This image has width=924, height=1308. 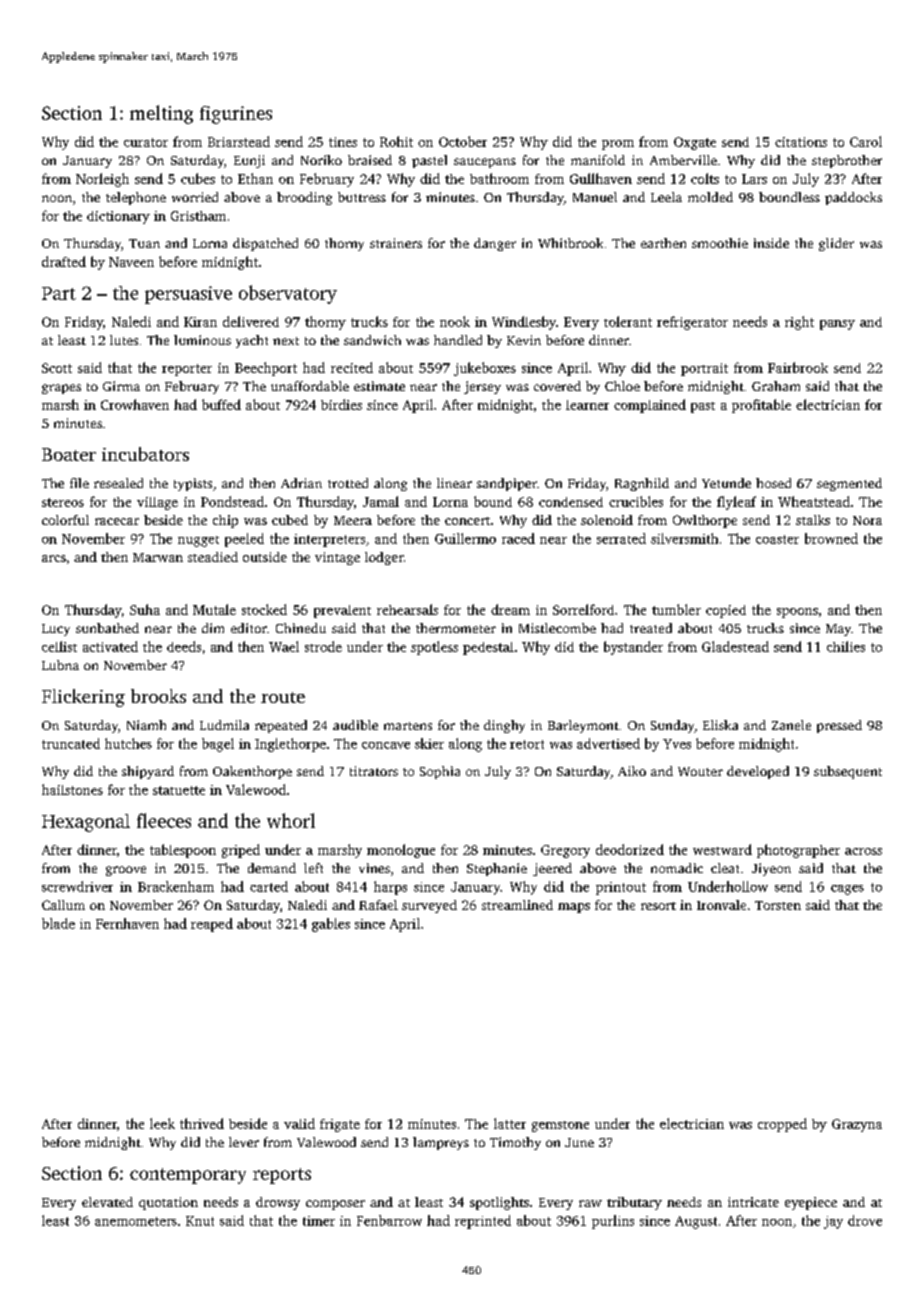 What do you see at coordinates (107, 1202) in the image?
I see `elevated` at bounding box center [107, 1202].
